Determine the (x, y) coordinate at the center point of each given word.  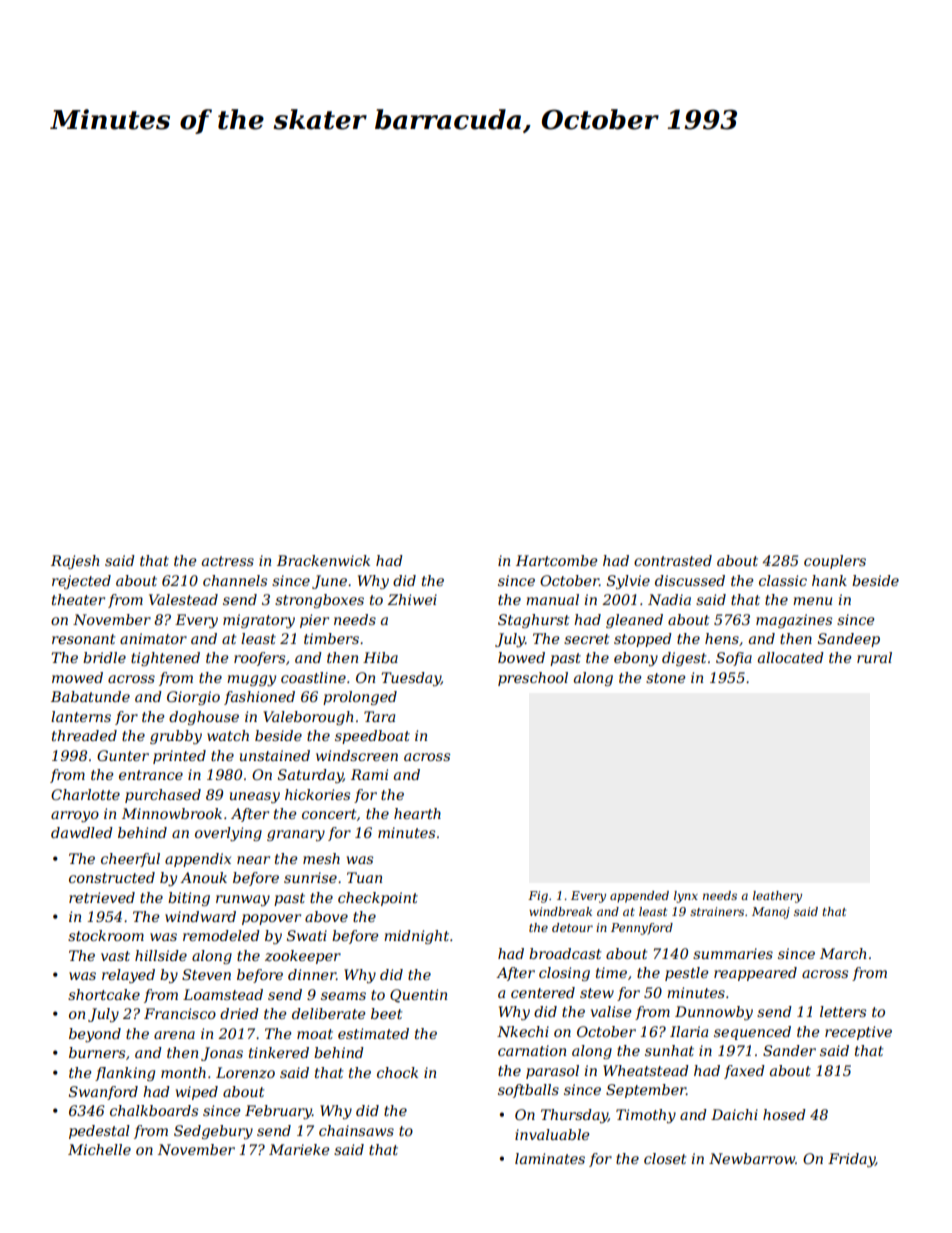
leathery (777, 897)
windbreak (560, 911)
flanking (125, 1074)
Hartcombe (557, 560)
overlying (228, 834)
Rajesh (75, 562)
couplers (835, 562)
